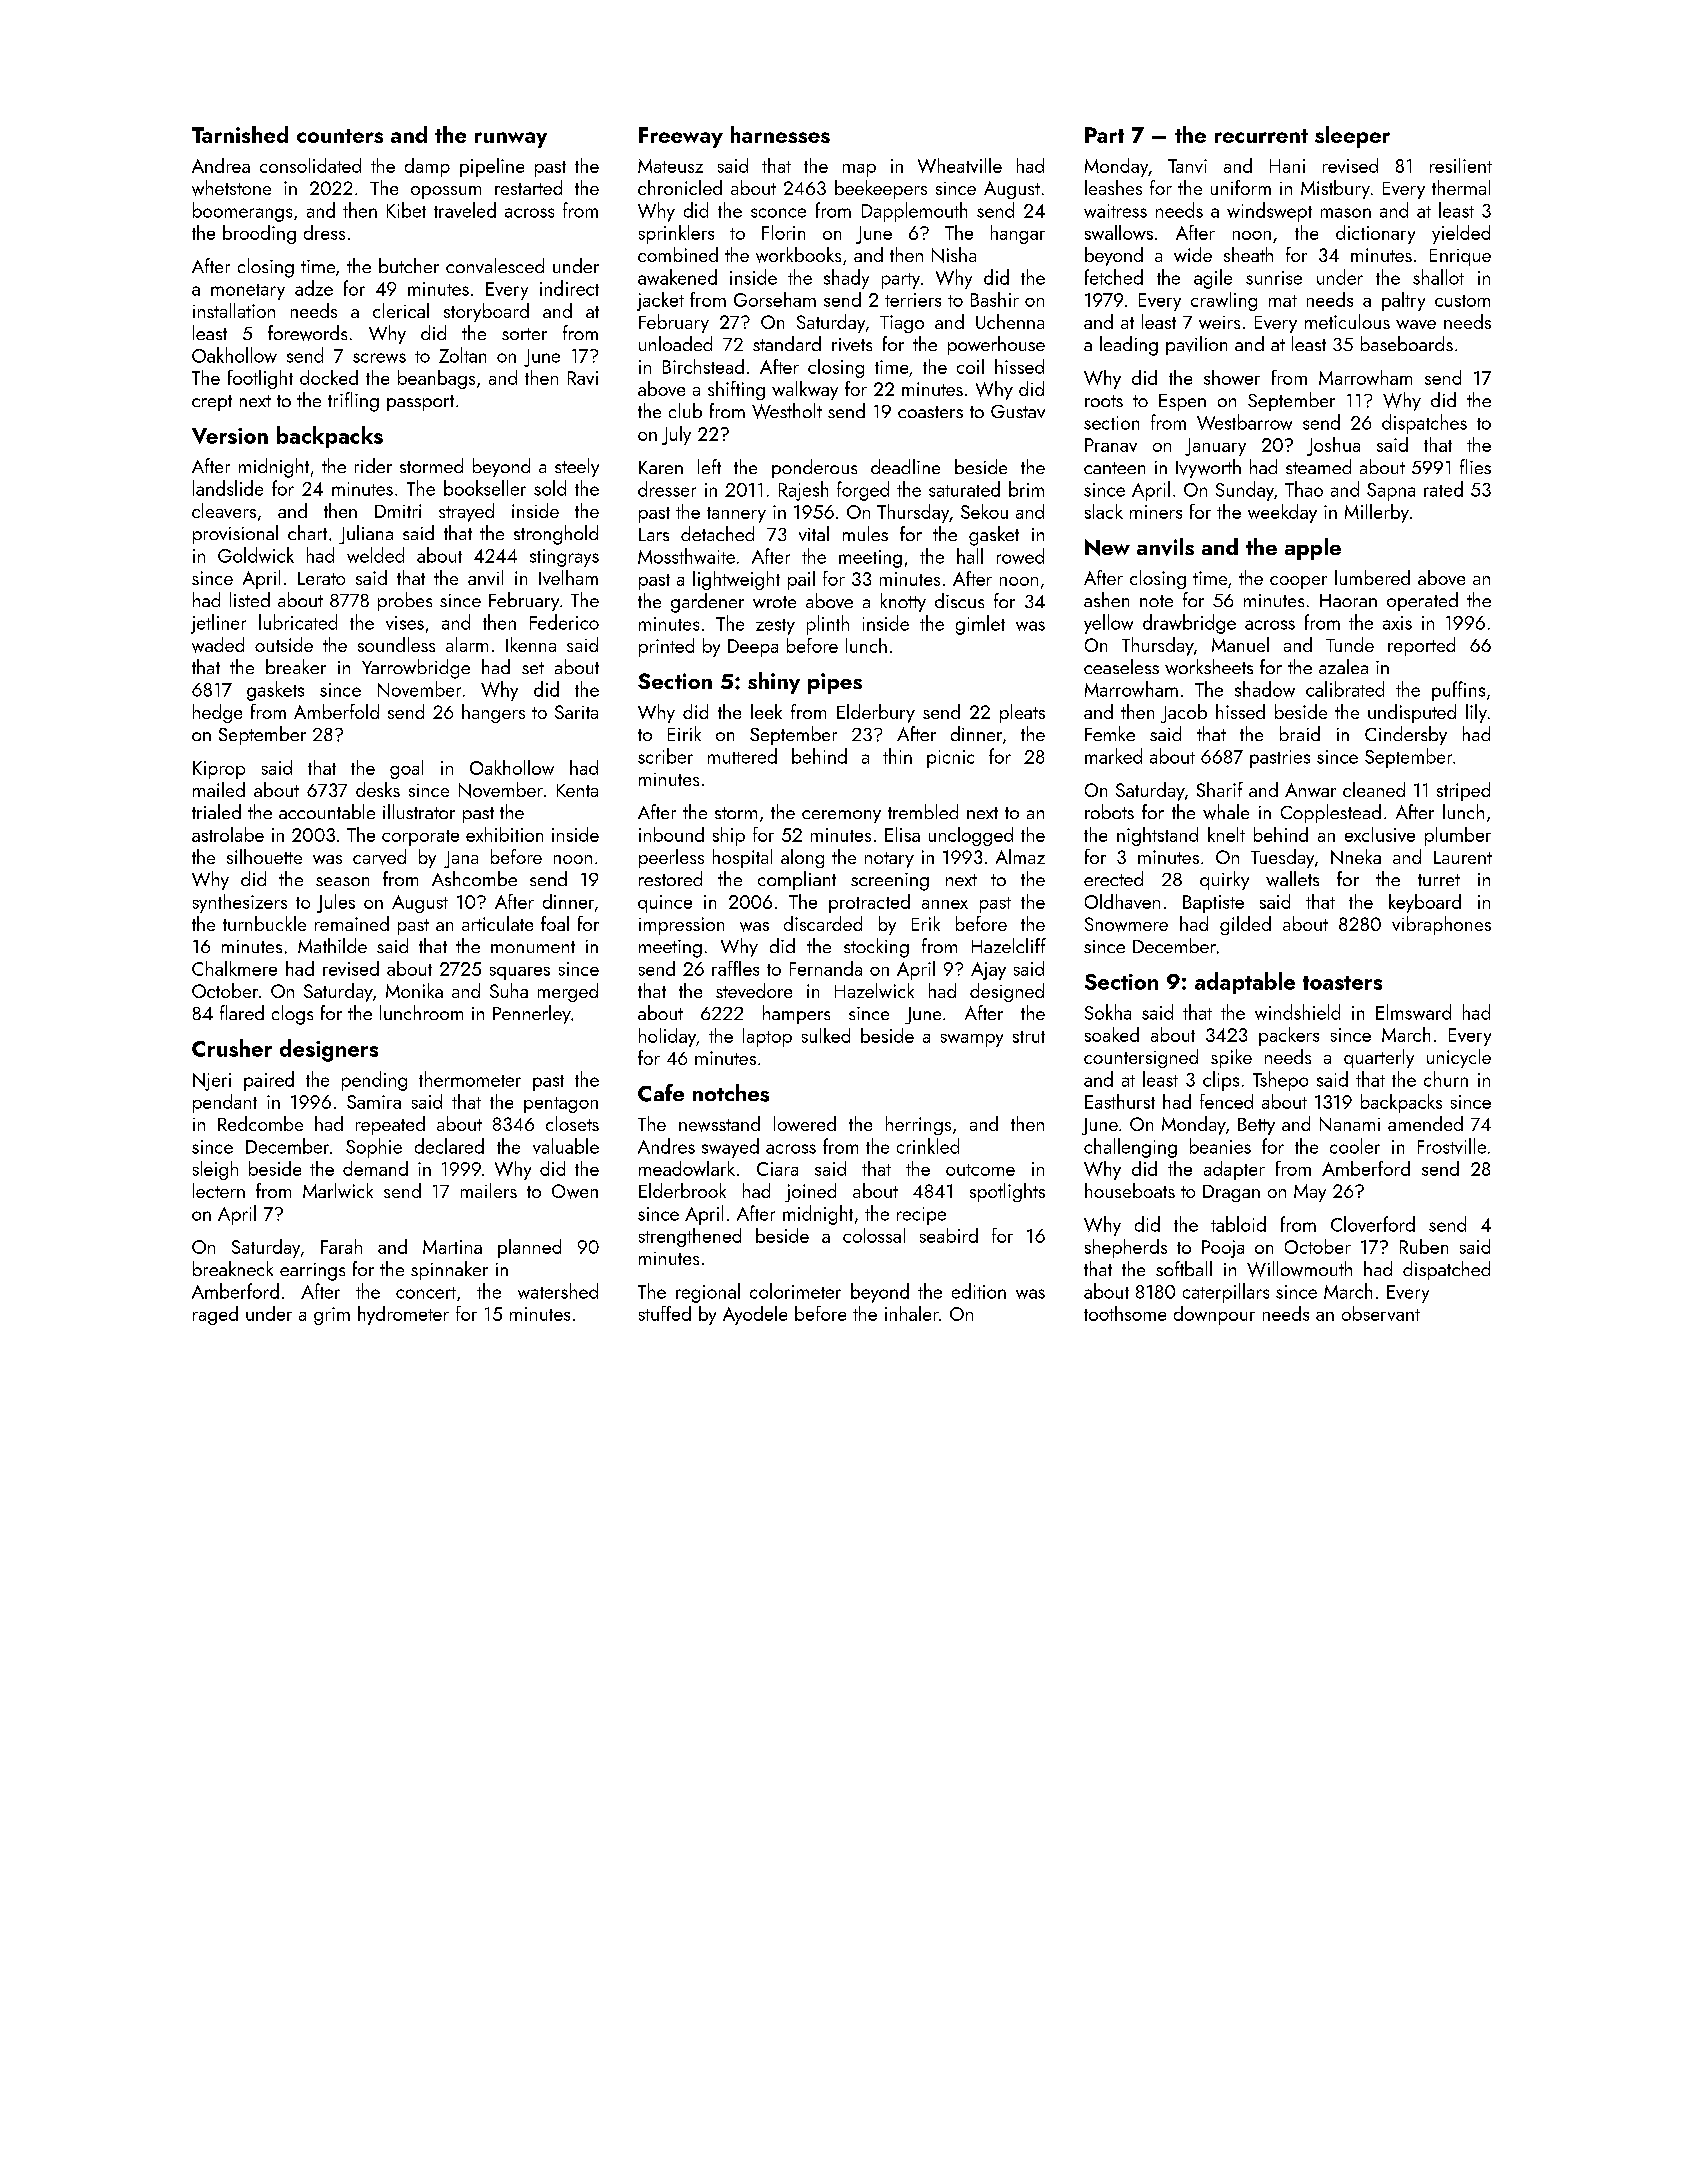 Image resolution: width=1683 pixels, height=2178 pixels. Describe the element at coordinates (810, 1192) in the screenshot. I see `joined` at that location.
